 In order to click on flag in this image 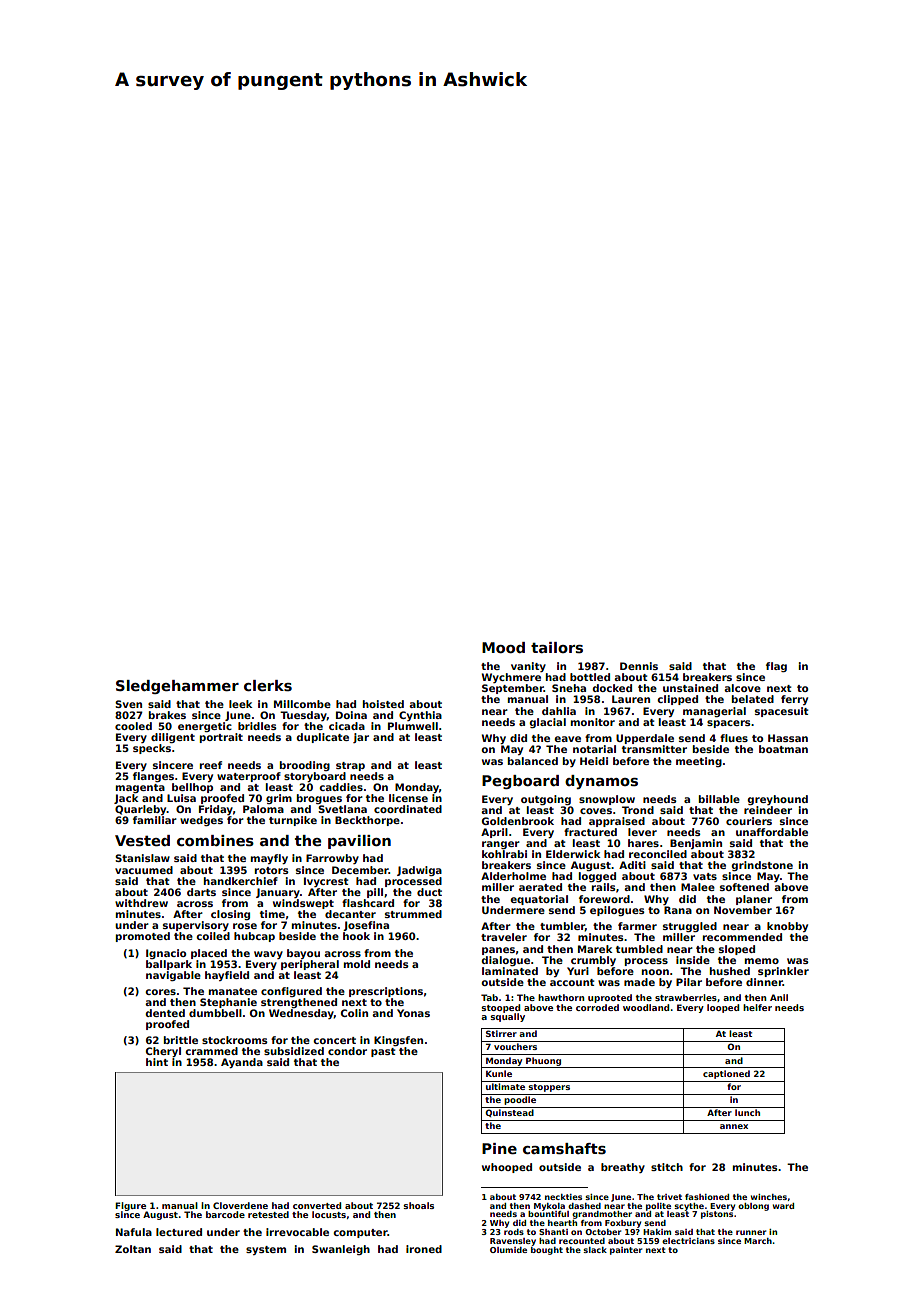, I will do `click(776, 667)`.
